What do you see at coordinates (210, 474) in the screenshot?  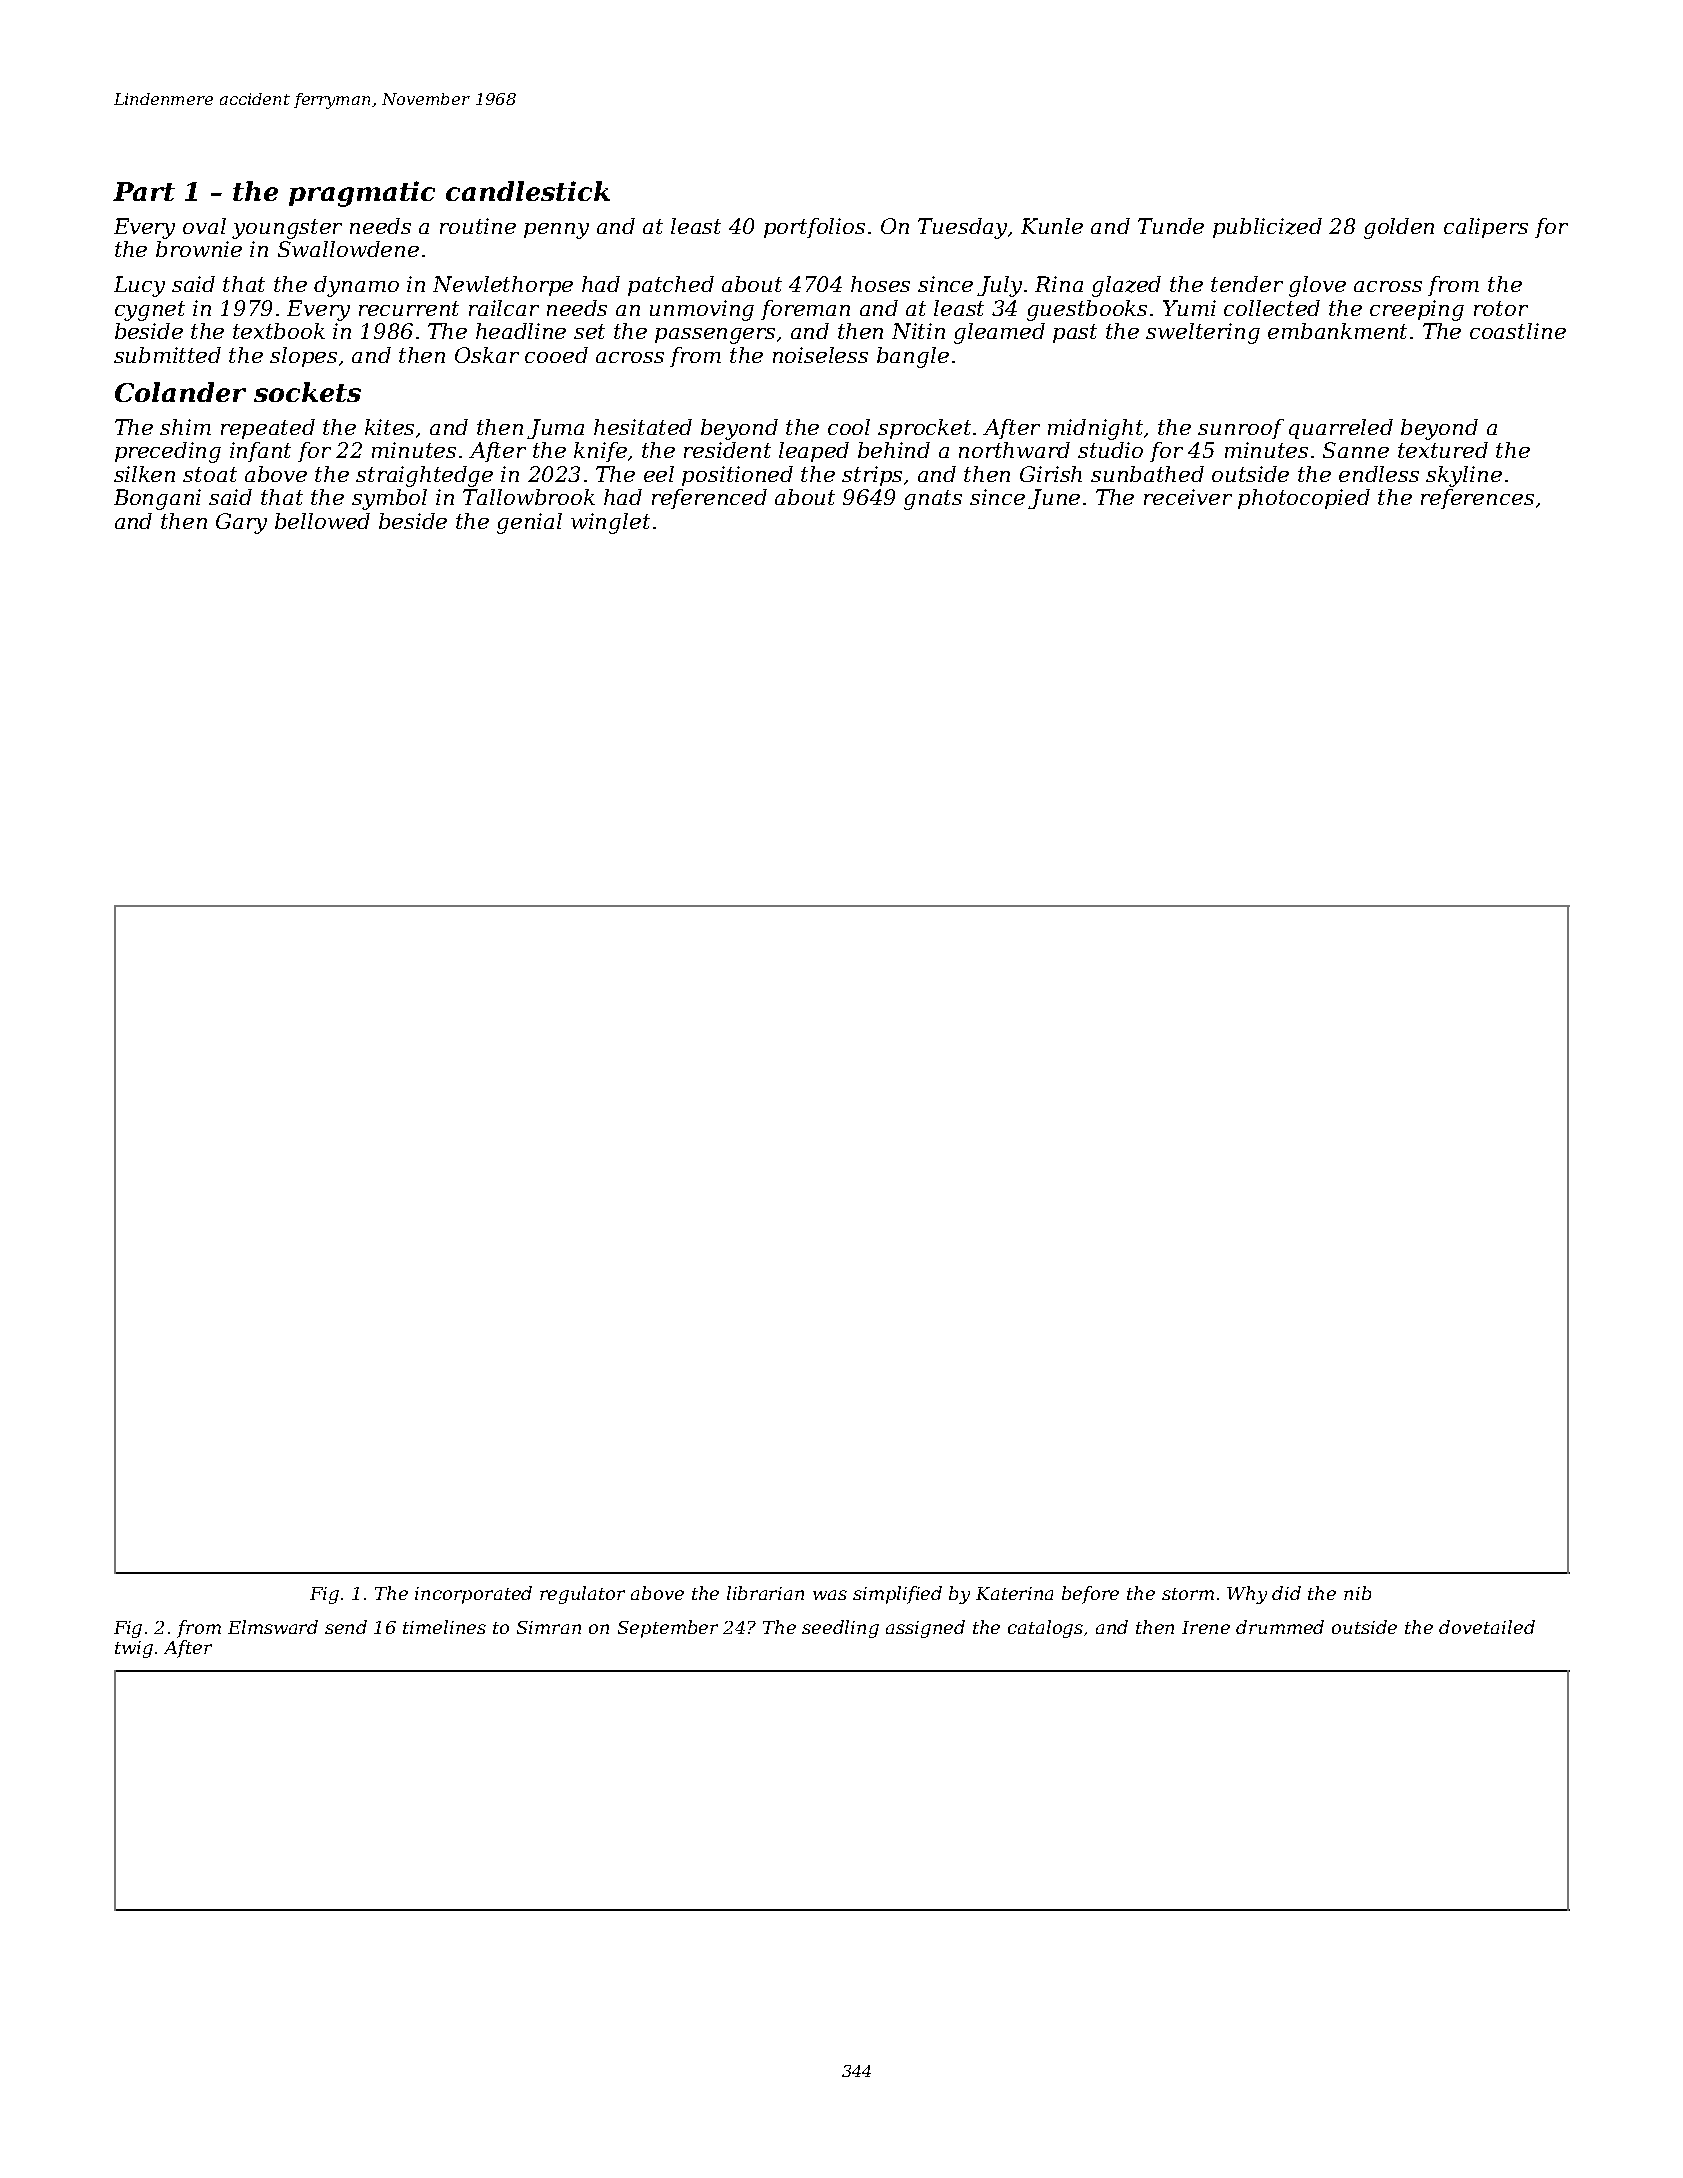 I see `stoat` at bounding box center [210, 474].
